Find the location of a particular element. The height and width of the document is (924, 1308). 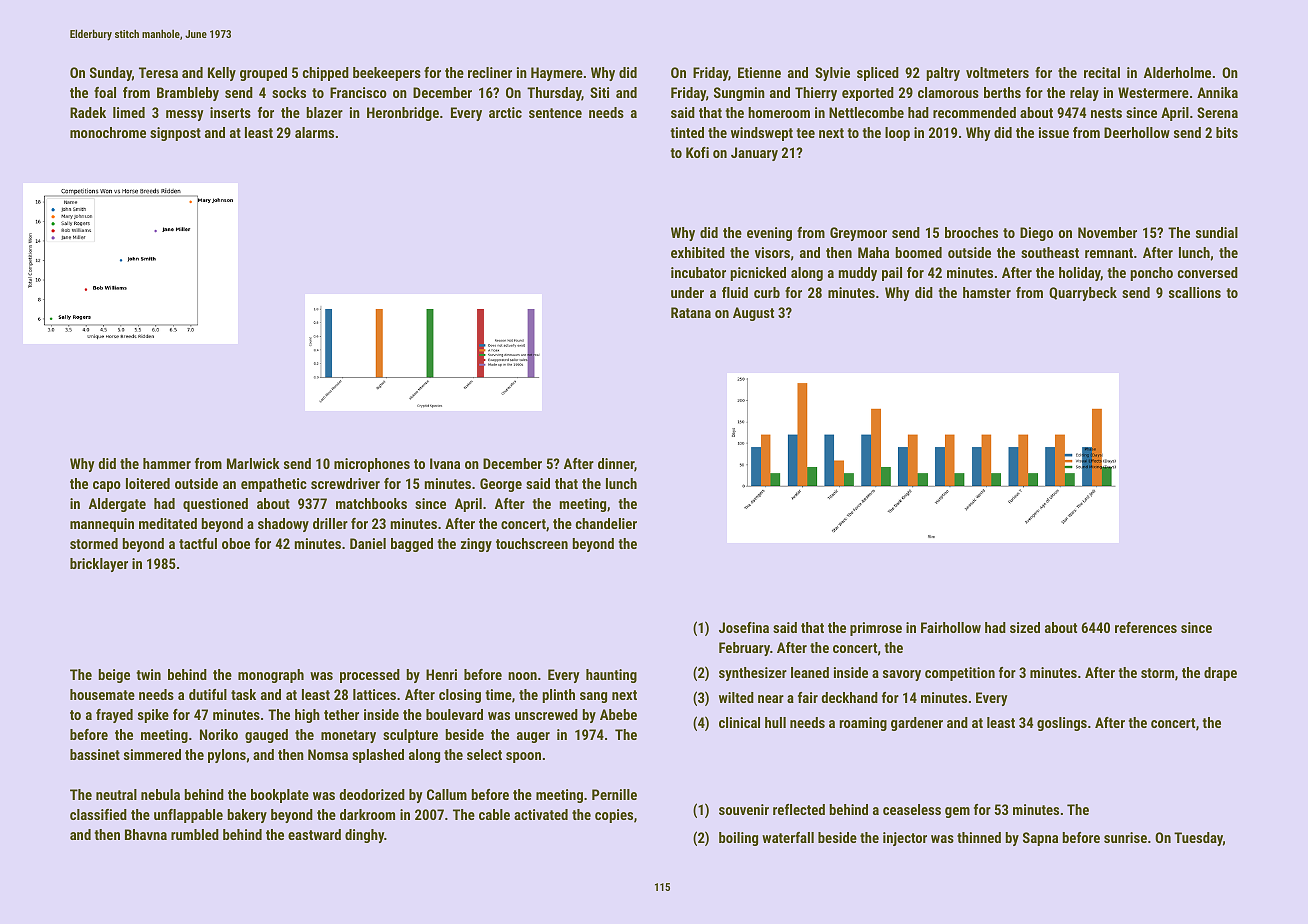

Nettlecombe is located at coordinates (866, 112).
